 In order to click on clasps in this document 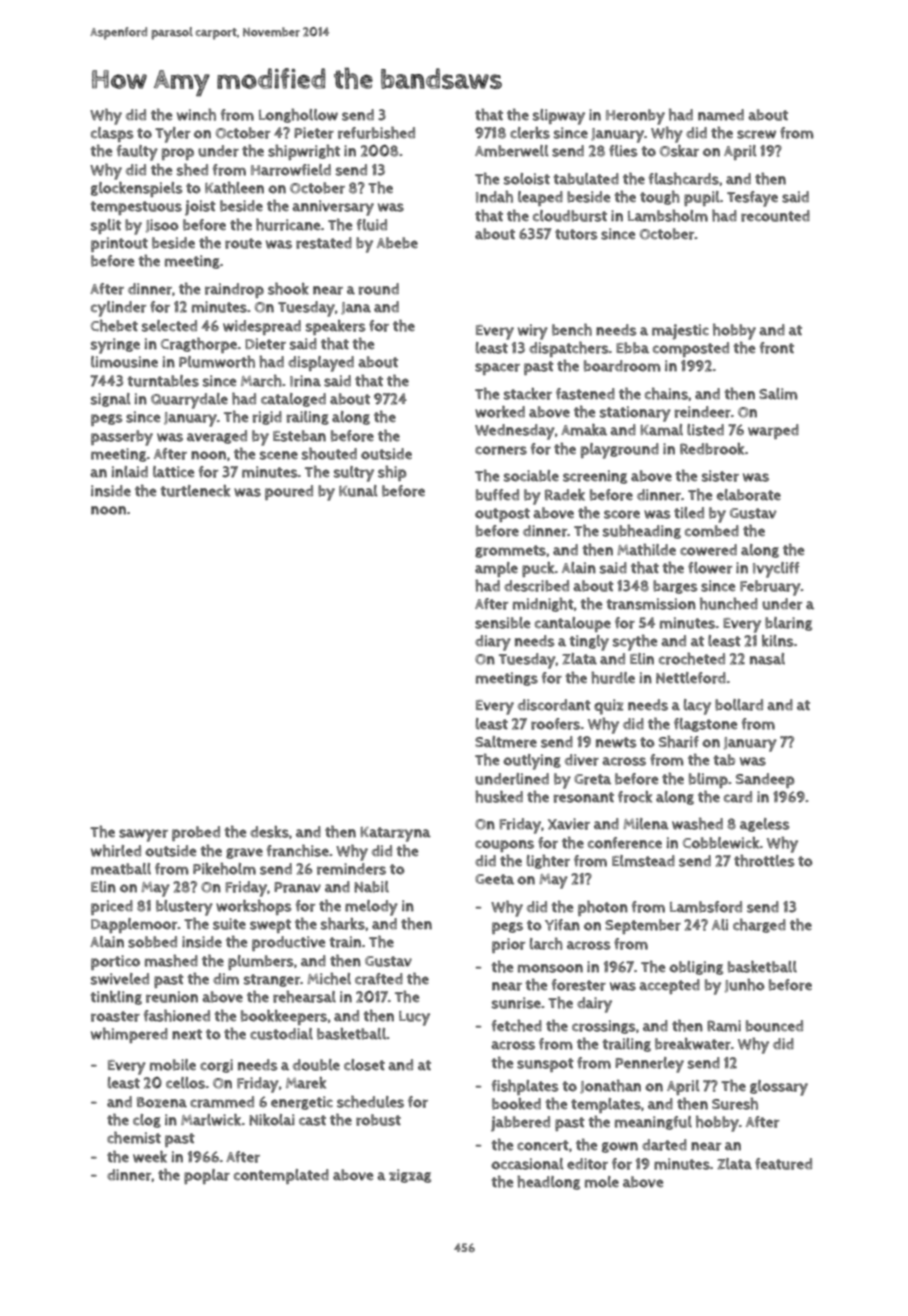, I will do `click(112, 134)`.
